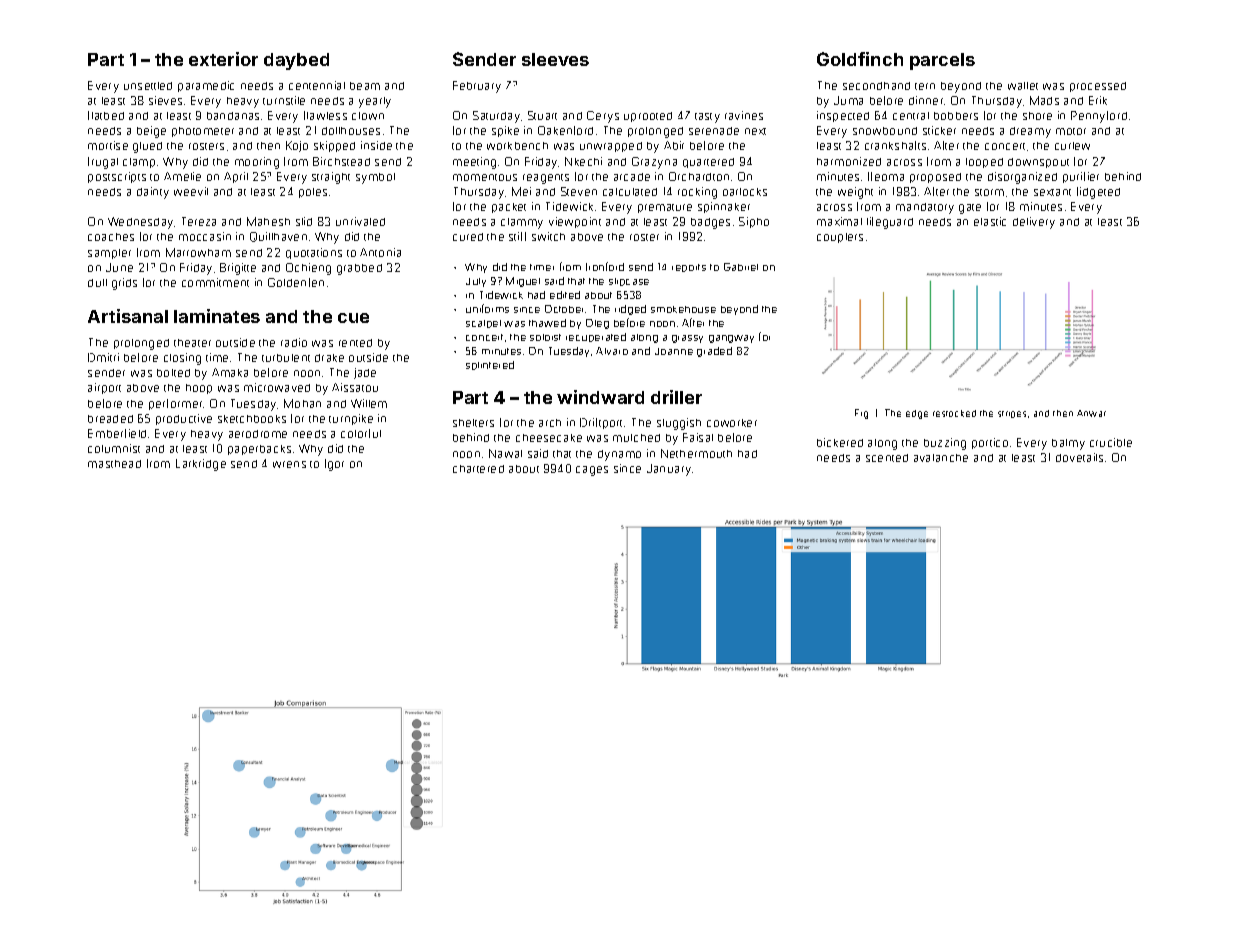 The height and width of the document is (952, 1233). What do you see at coordinates (487, 308) in the document?
I see `uniforms` at bounding box center [487, 308].
